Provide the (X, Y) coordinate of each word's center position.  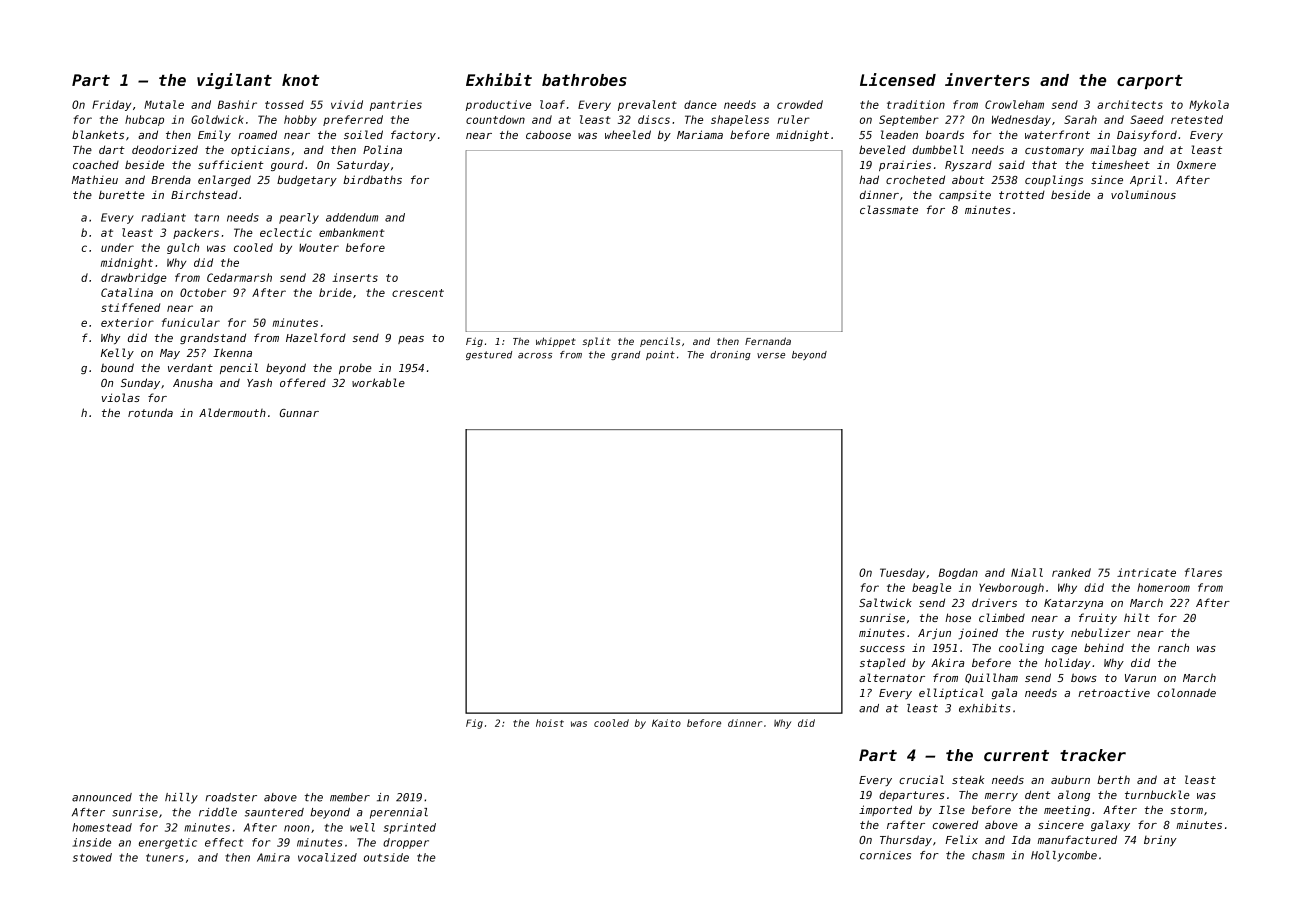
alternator (892, 677)
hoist (550, 723)
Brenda (171, 180)
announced (102, 797)
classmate (889, 209)
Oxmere (1196, 165)
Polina (382, 149)
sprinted (410, 828)
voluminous (1143, 194)
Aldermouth (232, 412)
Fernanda (768, 341)
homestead (102, 827)
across (535, 356)
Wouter (319, 247)
